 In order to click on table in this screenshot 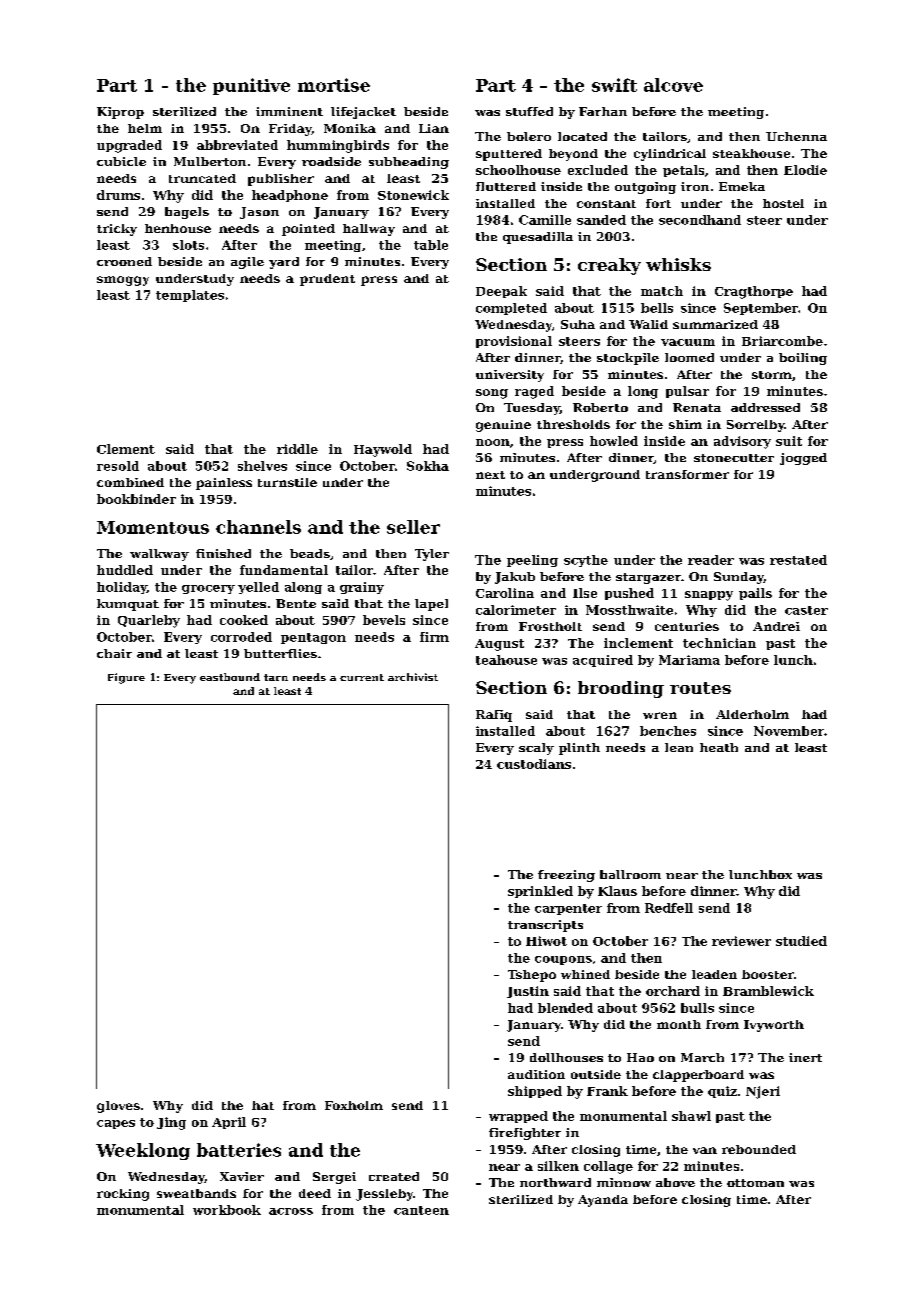, I will do `click(431, 245)`.
